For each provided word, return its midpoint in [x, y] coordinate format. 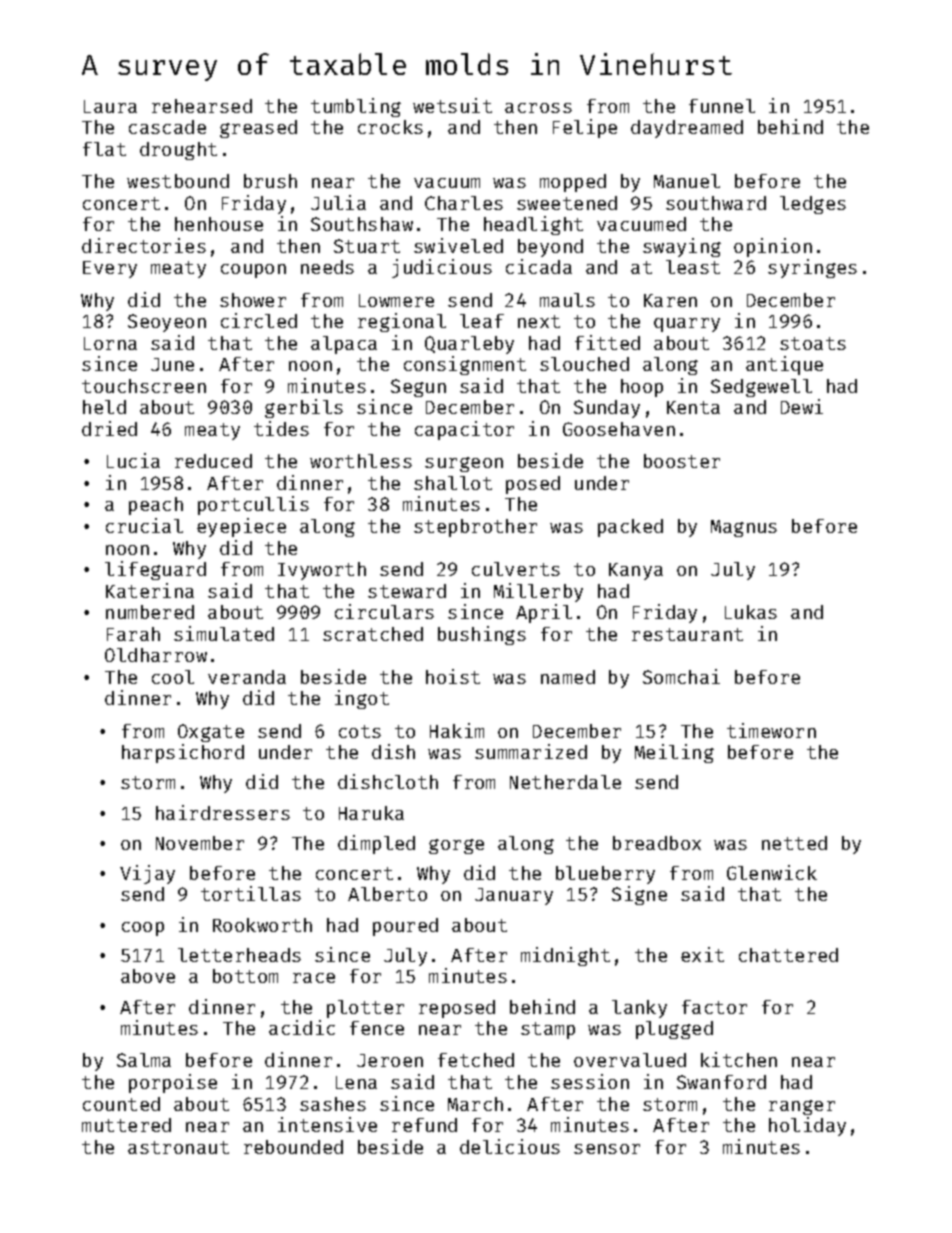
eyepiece [241, 527]
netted [794, 843]
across [538, 108]
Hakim [457, 730]
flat [104, 149]
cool [173, 677]
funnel [722, 106]
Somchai [681, 676]
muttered [126, 1125]
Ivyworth [322, 571]
